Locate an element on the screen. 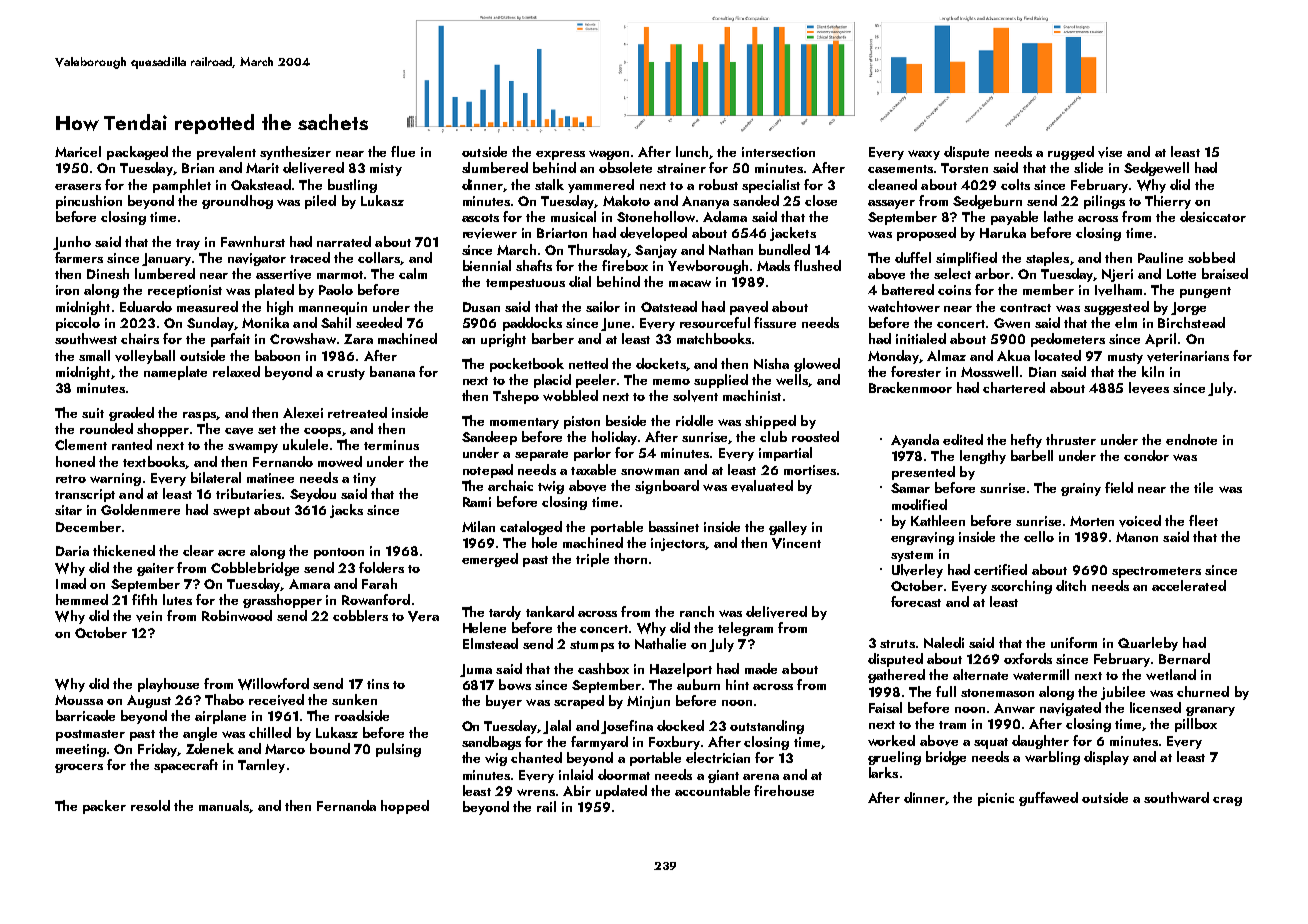 The image size is (1308, 924). vise is located at coordinates (1110, 152).
